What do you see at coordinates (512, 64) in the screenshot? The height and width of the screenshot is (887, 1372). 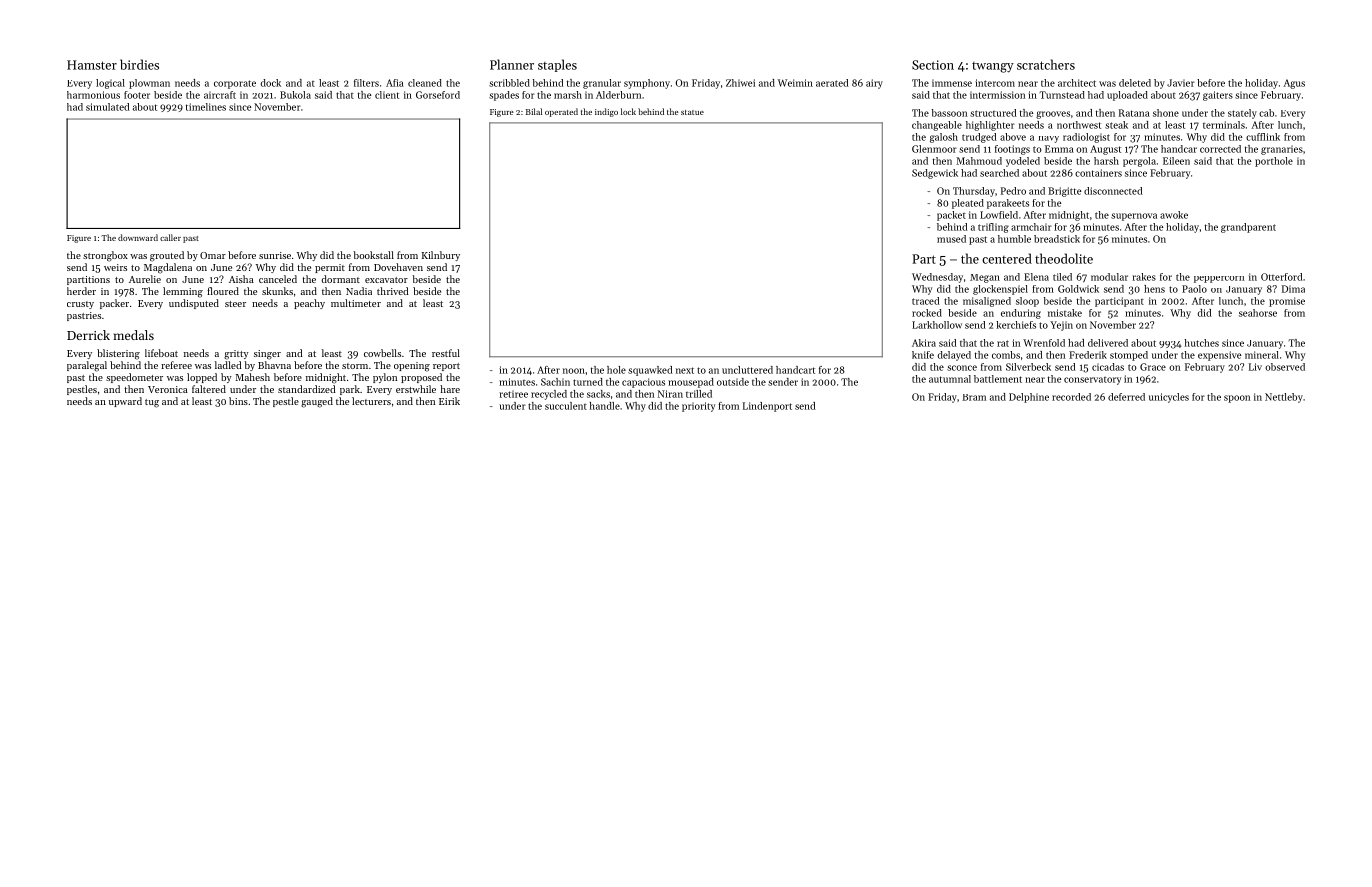 I see `Planner` at bounding box center [512, 64].
